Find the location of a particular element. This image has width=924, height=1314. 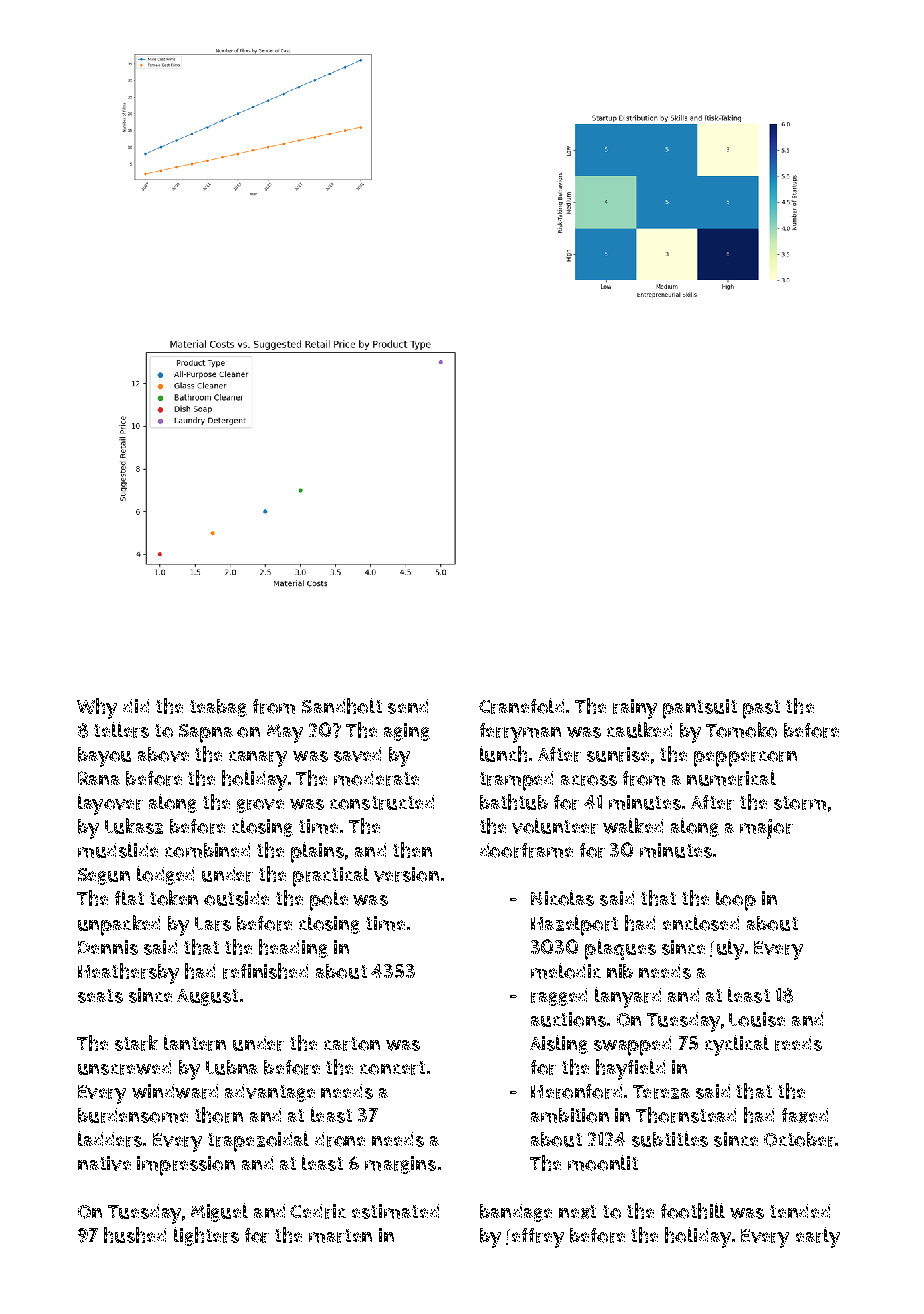

unscrewed is located at coordinates (124, 1067).
